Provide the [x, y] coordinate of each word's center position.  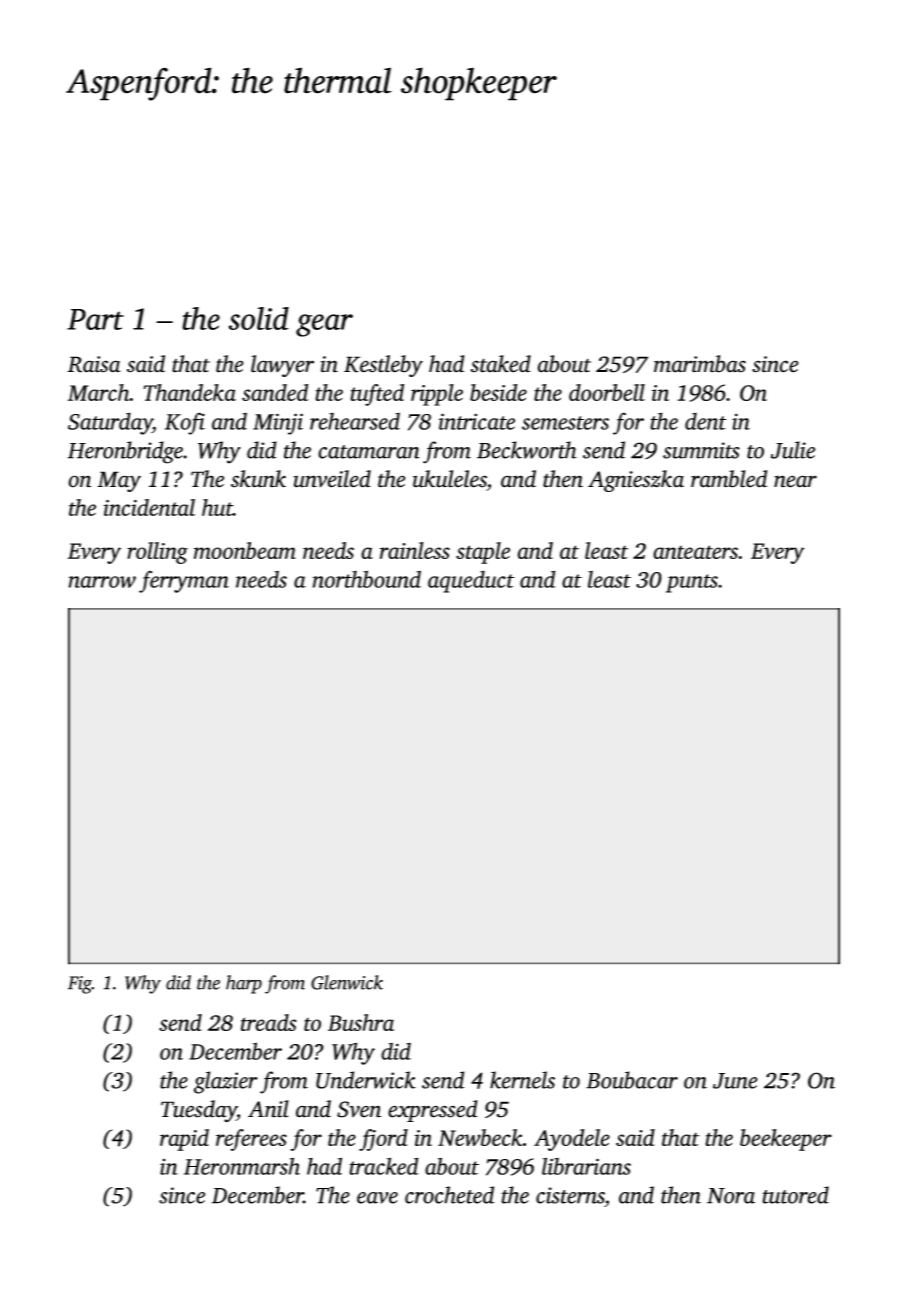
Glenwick [347, 982]
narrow [102, 582]
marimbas [700, 364]
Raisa [94, 364]
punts [692, 583]
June [735, 1081]
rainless [415, 550]
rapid [184, 1140]
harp [244, 984]
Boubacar [632, 1080]
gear [324, 325]
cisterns [570, 1195]
